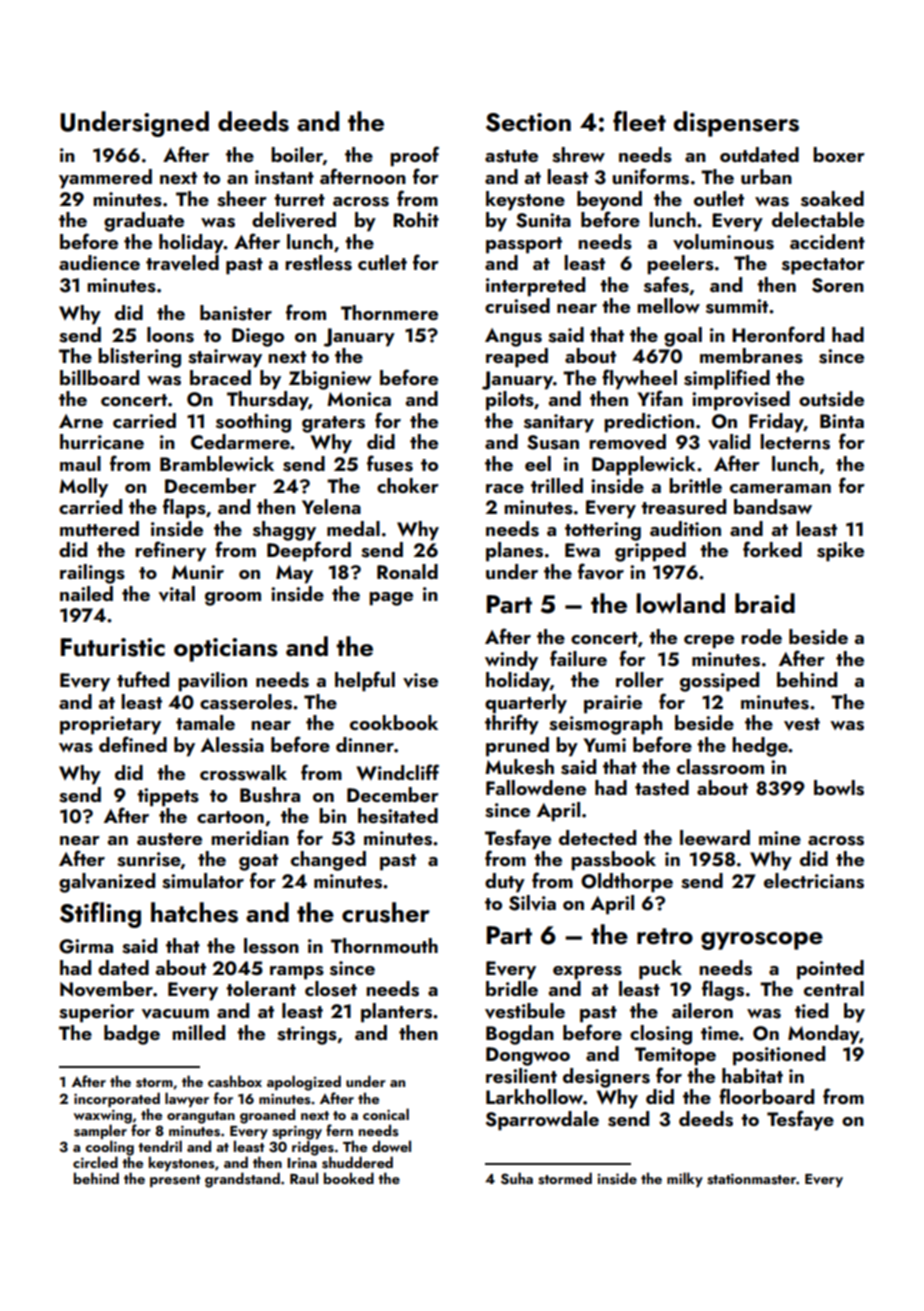 The width and height of the screenshot is (924, 1311). What do you see at coordinates (382, 262) in the screenshot?
I see `cutlet` at bounding box center [382, 262].
